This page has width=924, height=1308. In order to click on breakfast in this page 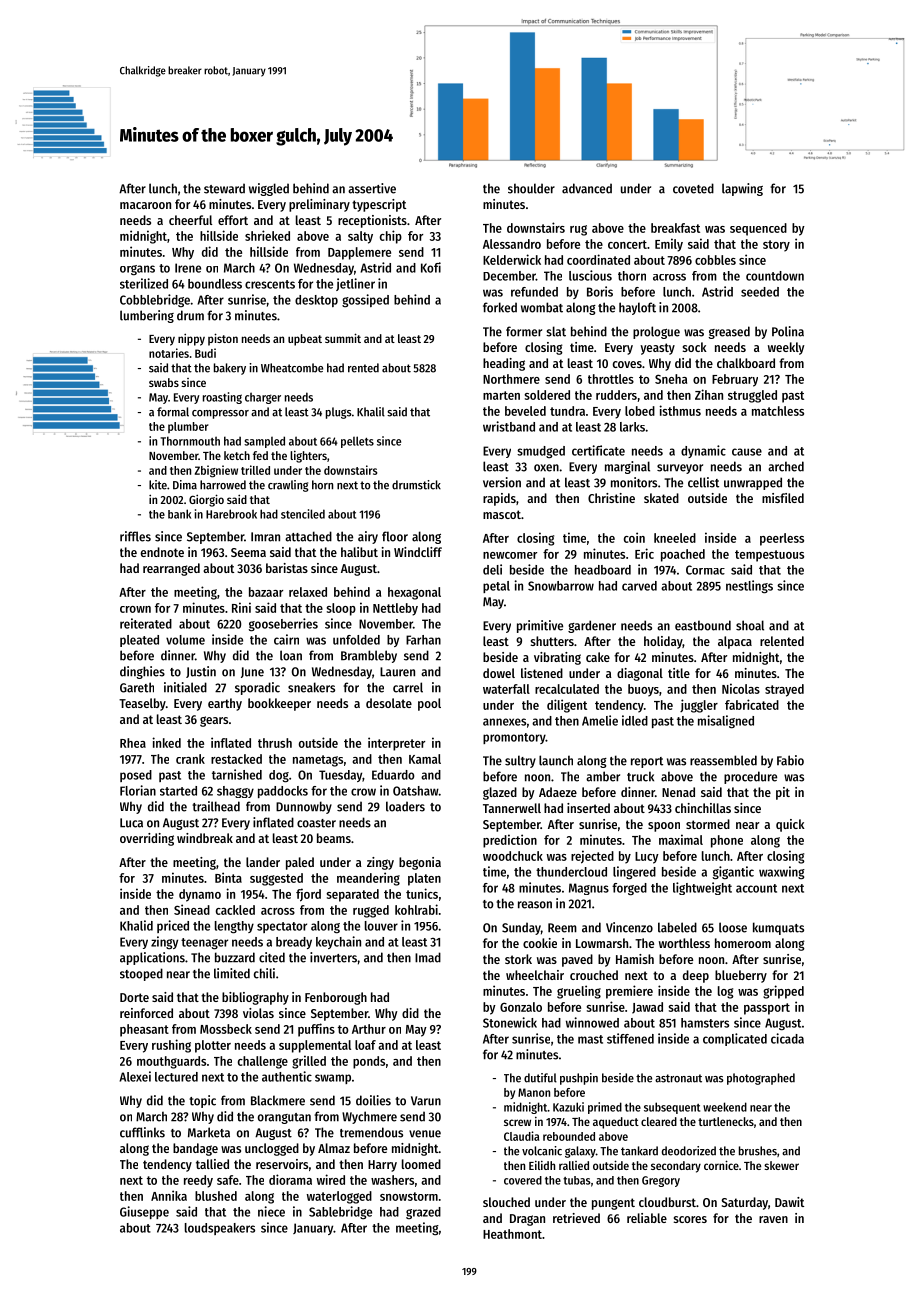, I will do `click(675, 228)`.
